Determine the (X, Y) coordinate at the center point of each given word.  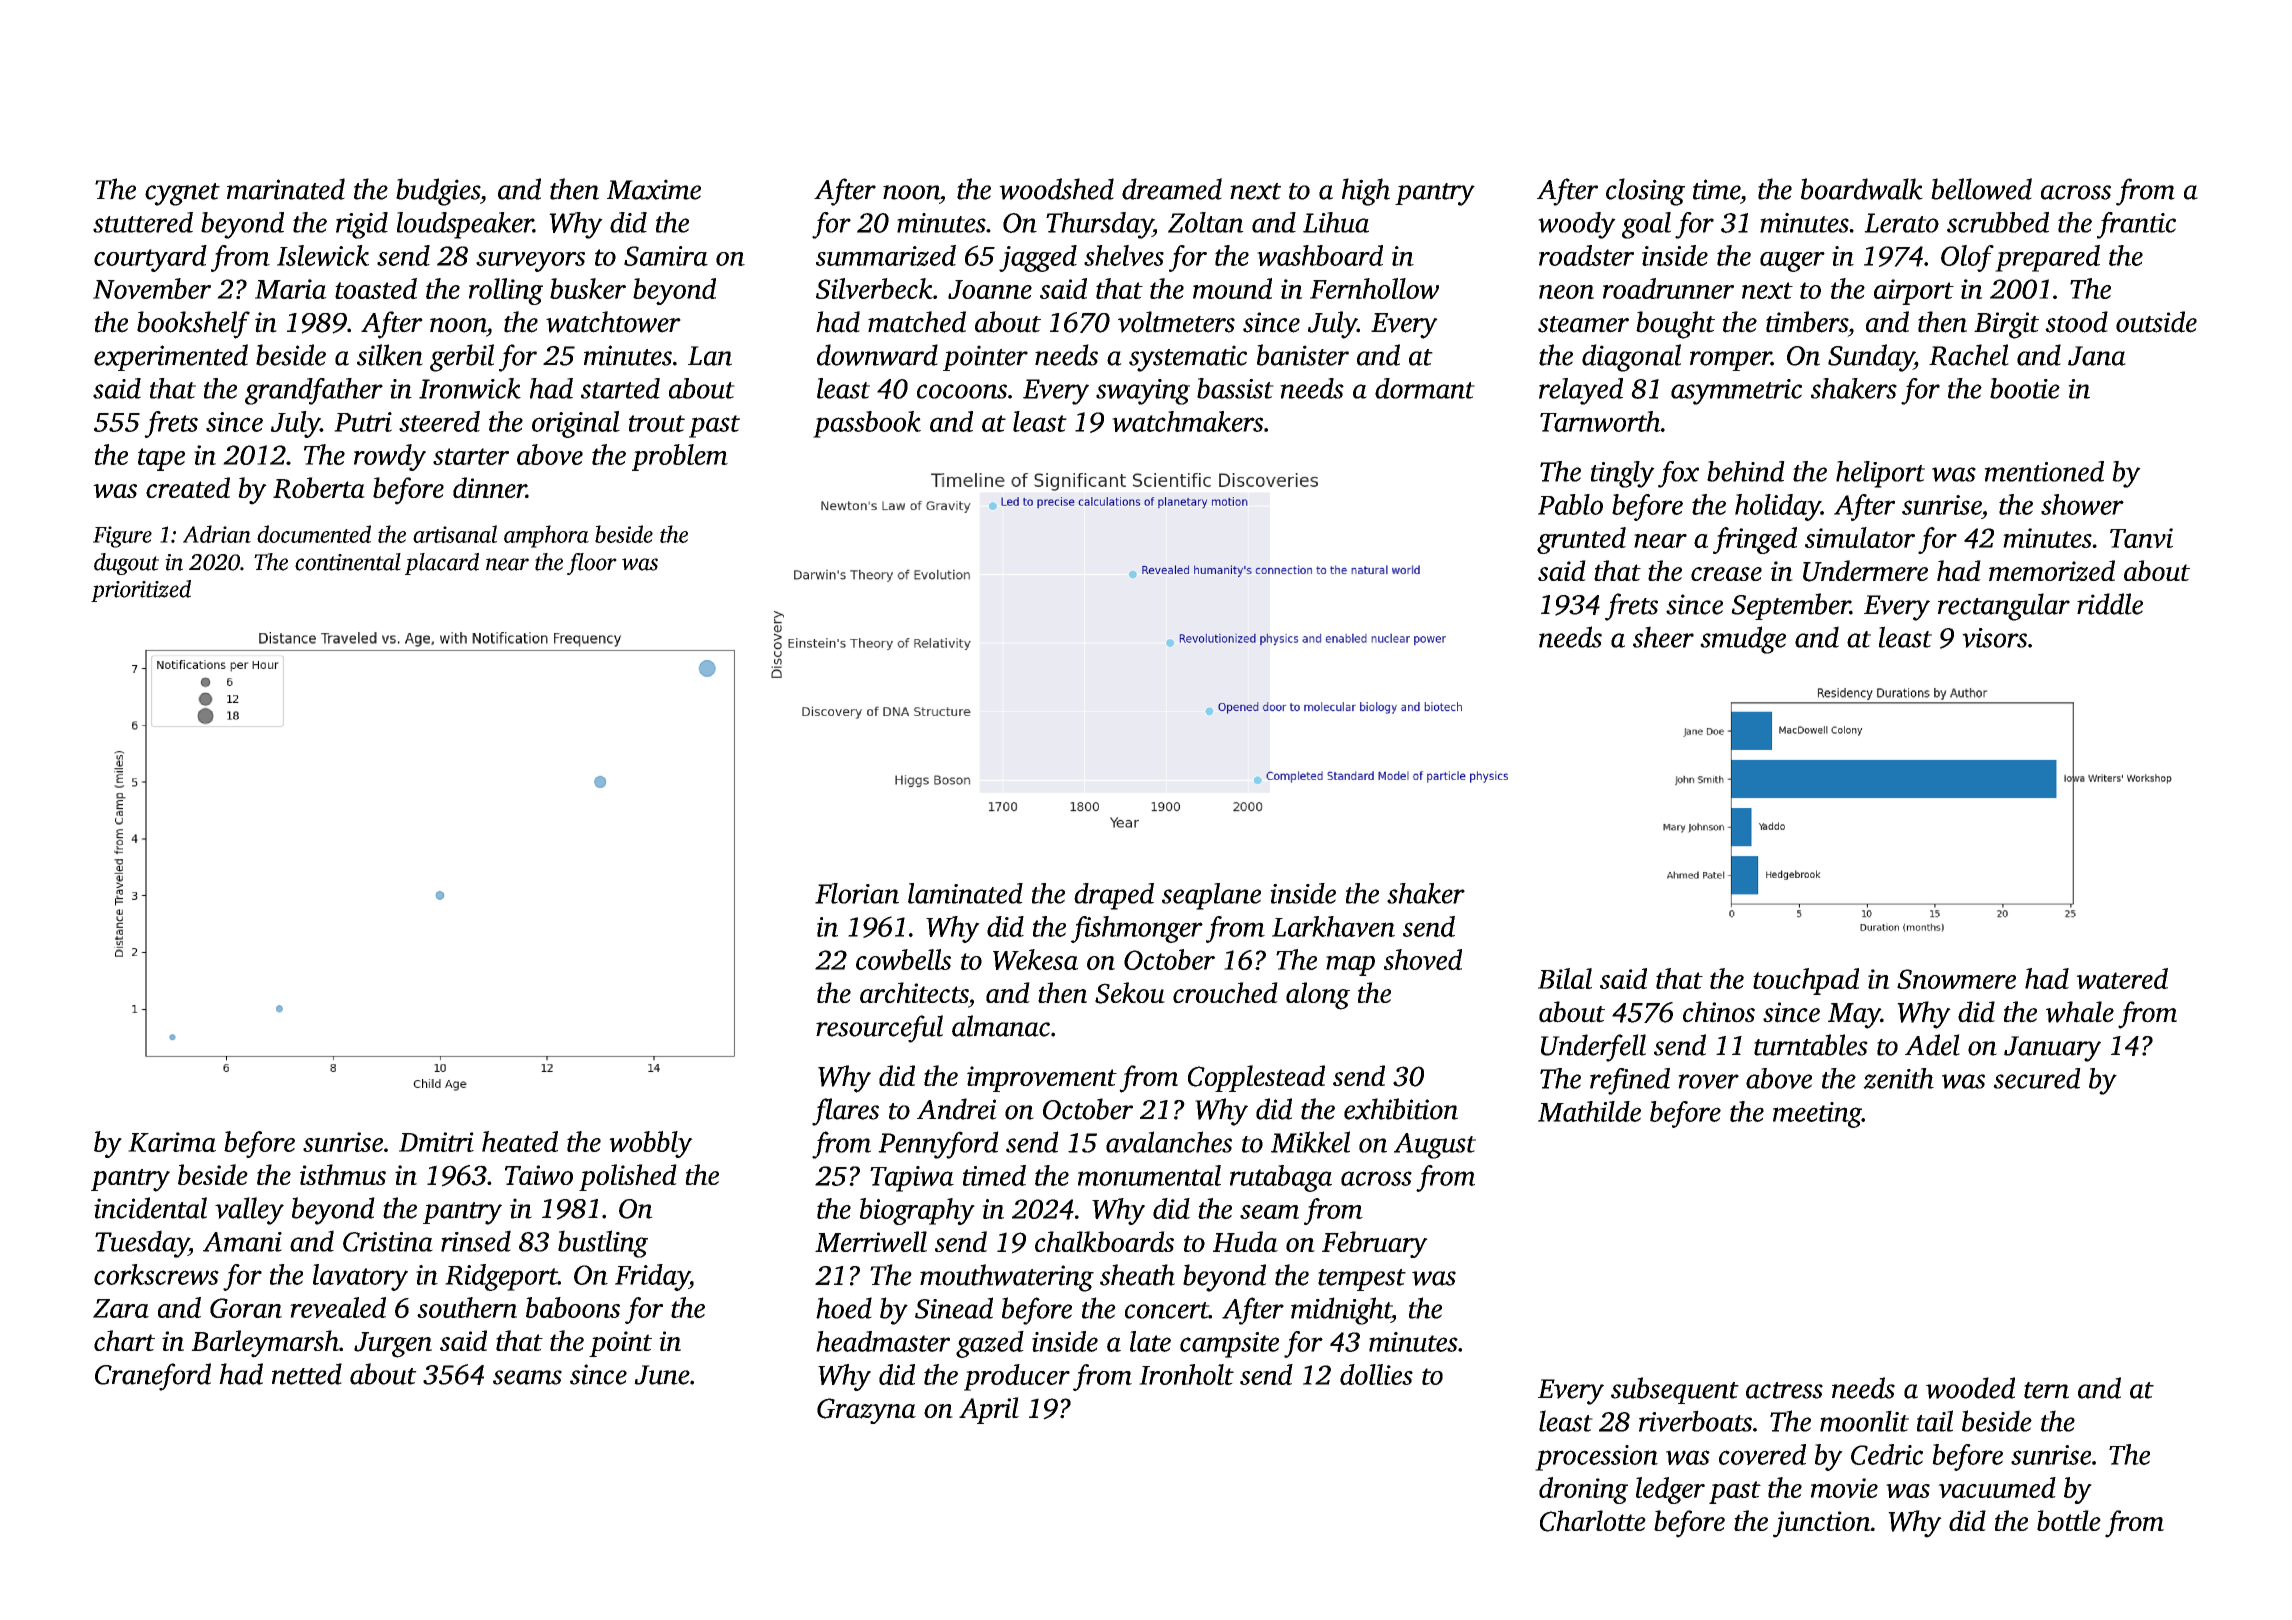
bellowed (1981, 189)
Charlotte (1593, 1521)
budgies (438, 192)
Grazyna (866, 1411)
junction (1822, 1524)
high (1366, 192)
